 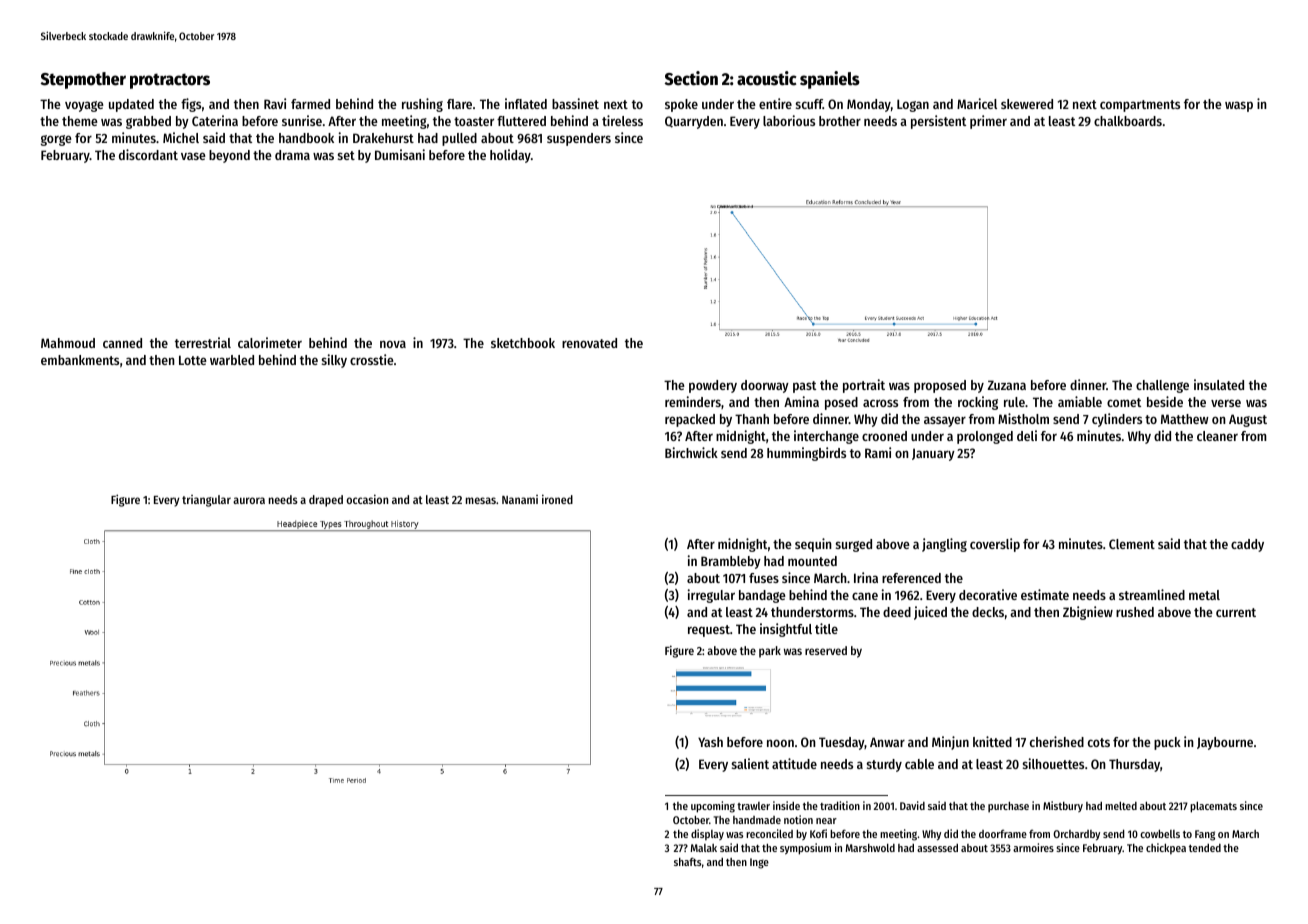 I want to click on sketchbook, so click(x=523, y=343).
